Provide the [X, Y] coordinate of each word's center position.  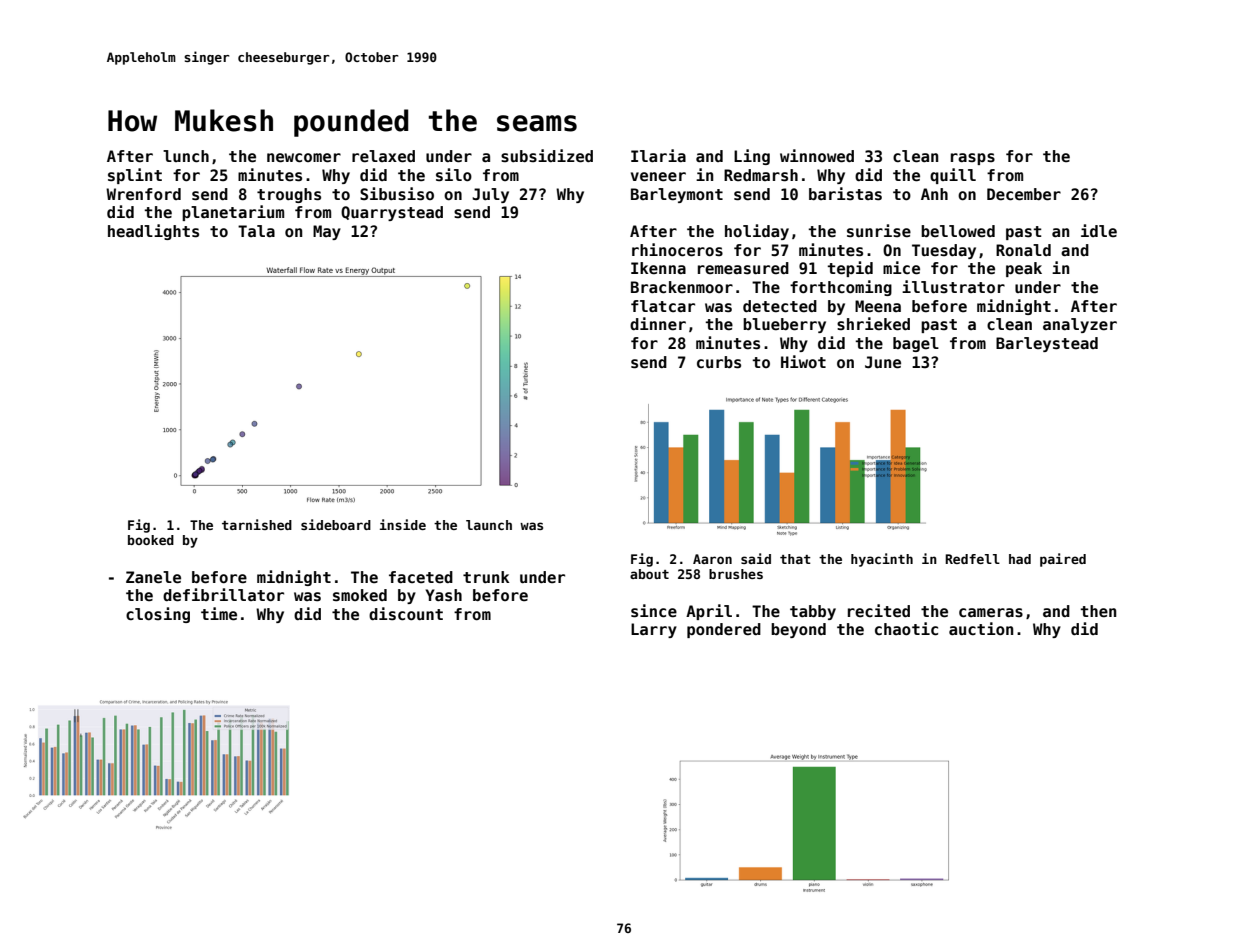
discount [406, 614]
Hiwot [803, 361]
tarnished [257, 524]
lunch [186, 156]
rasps [973, 159]
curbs [719, 362]
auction [981, 628]
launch [489, 525]
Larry [654, 630]
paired [1063, 560]
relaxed [383, 156]
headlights [153, 232]
